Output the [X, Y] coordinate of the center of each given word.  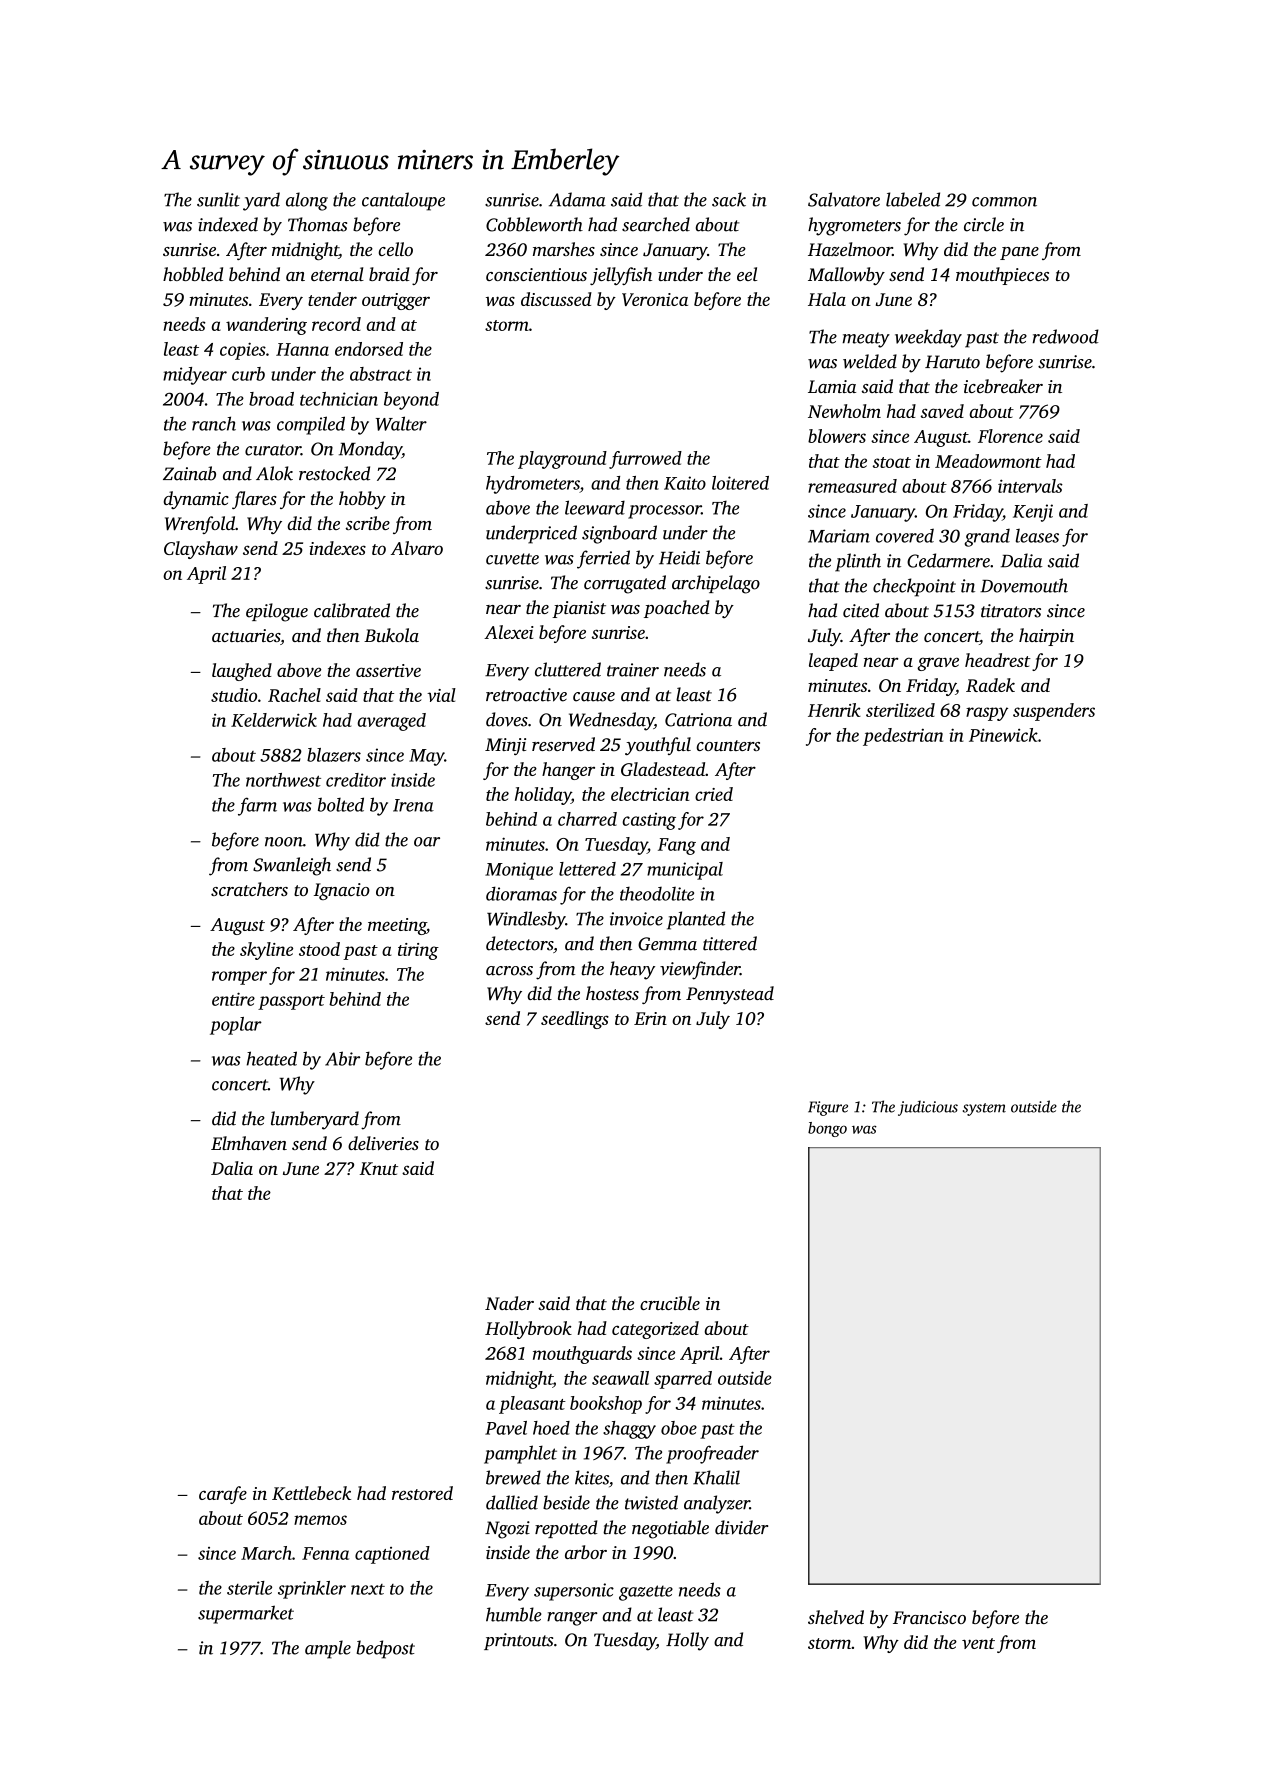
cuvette [512, 559]
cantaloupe [403, 201]
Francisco [929, 1617]
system [984, 1109]
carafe [223, 1495]
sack [729, 199]
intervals [1030, 486]
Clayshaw [201, 550]
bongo [827, 1129]
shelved [836, 1617]
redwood [1066, 336]
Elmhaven [249, 1143]
